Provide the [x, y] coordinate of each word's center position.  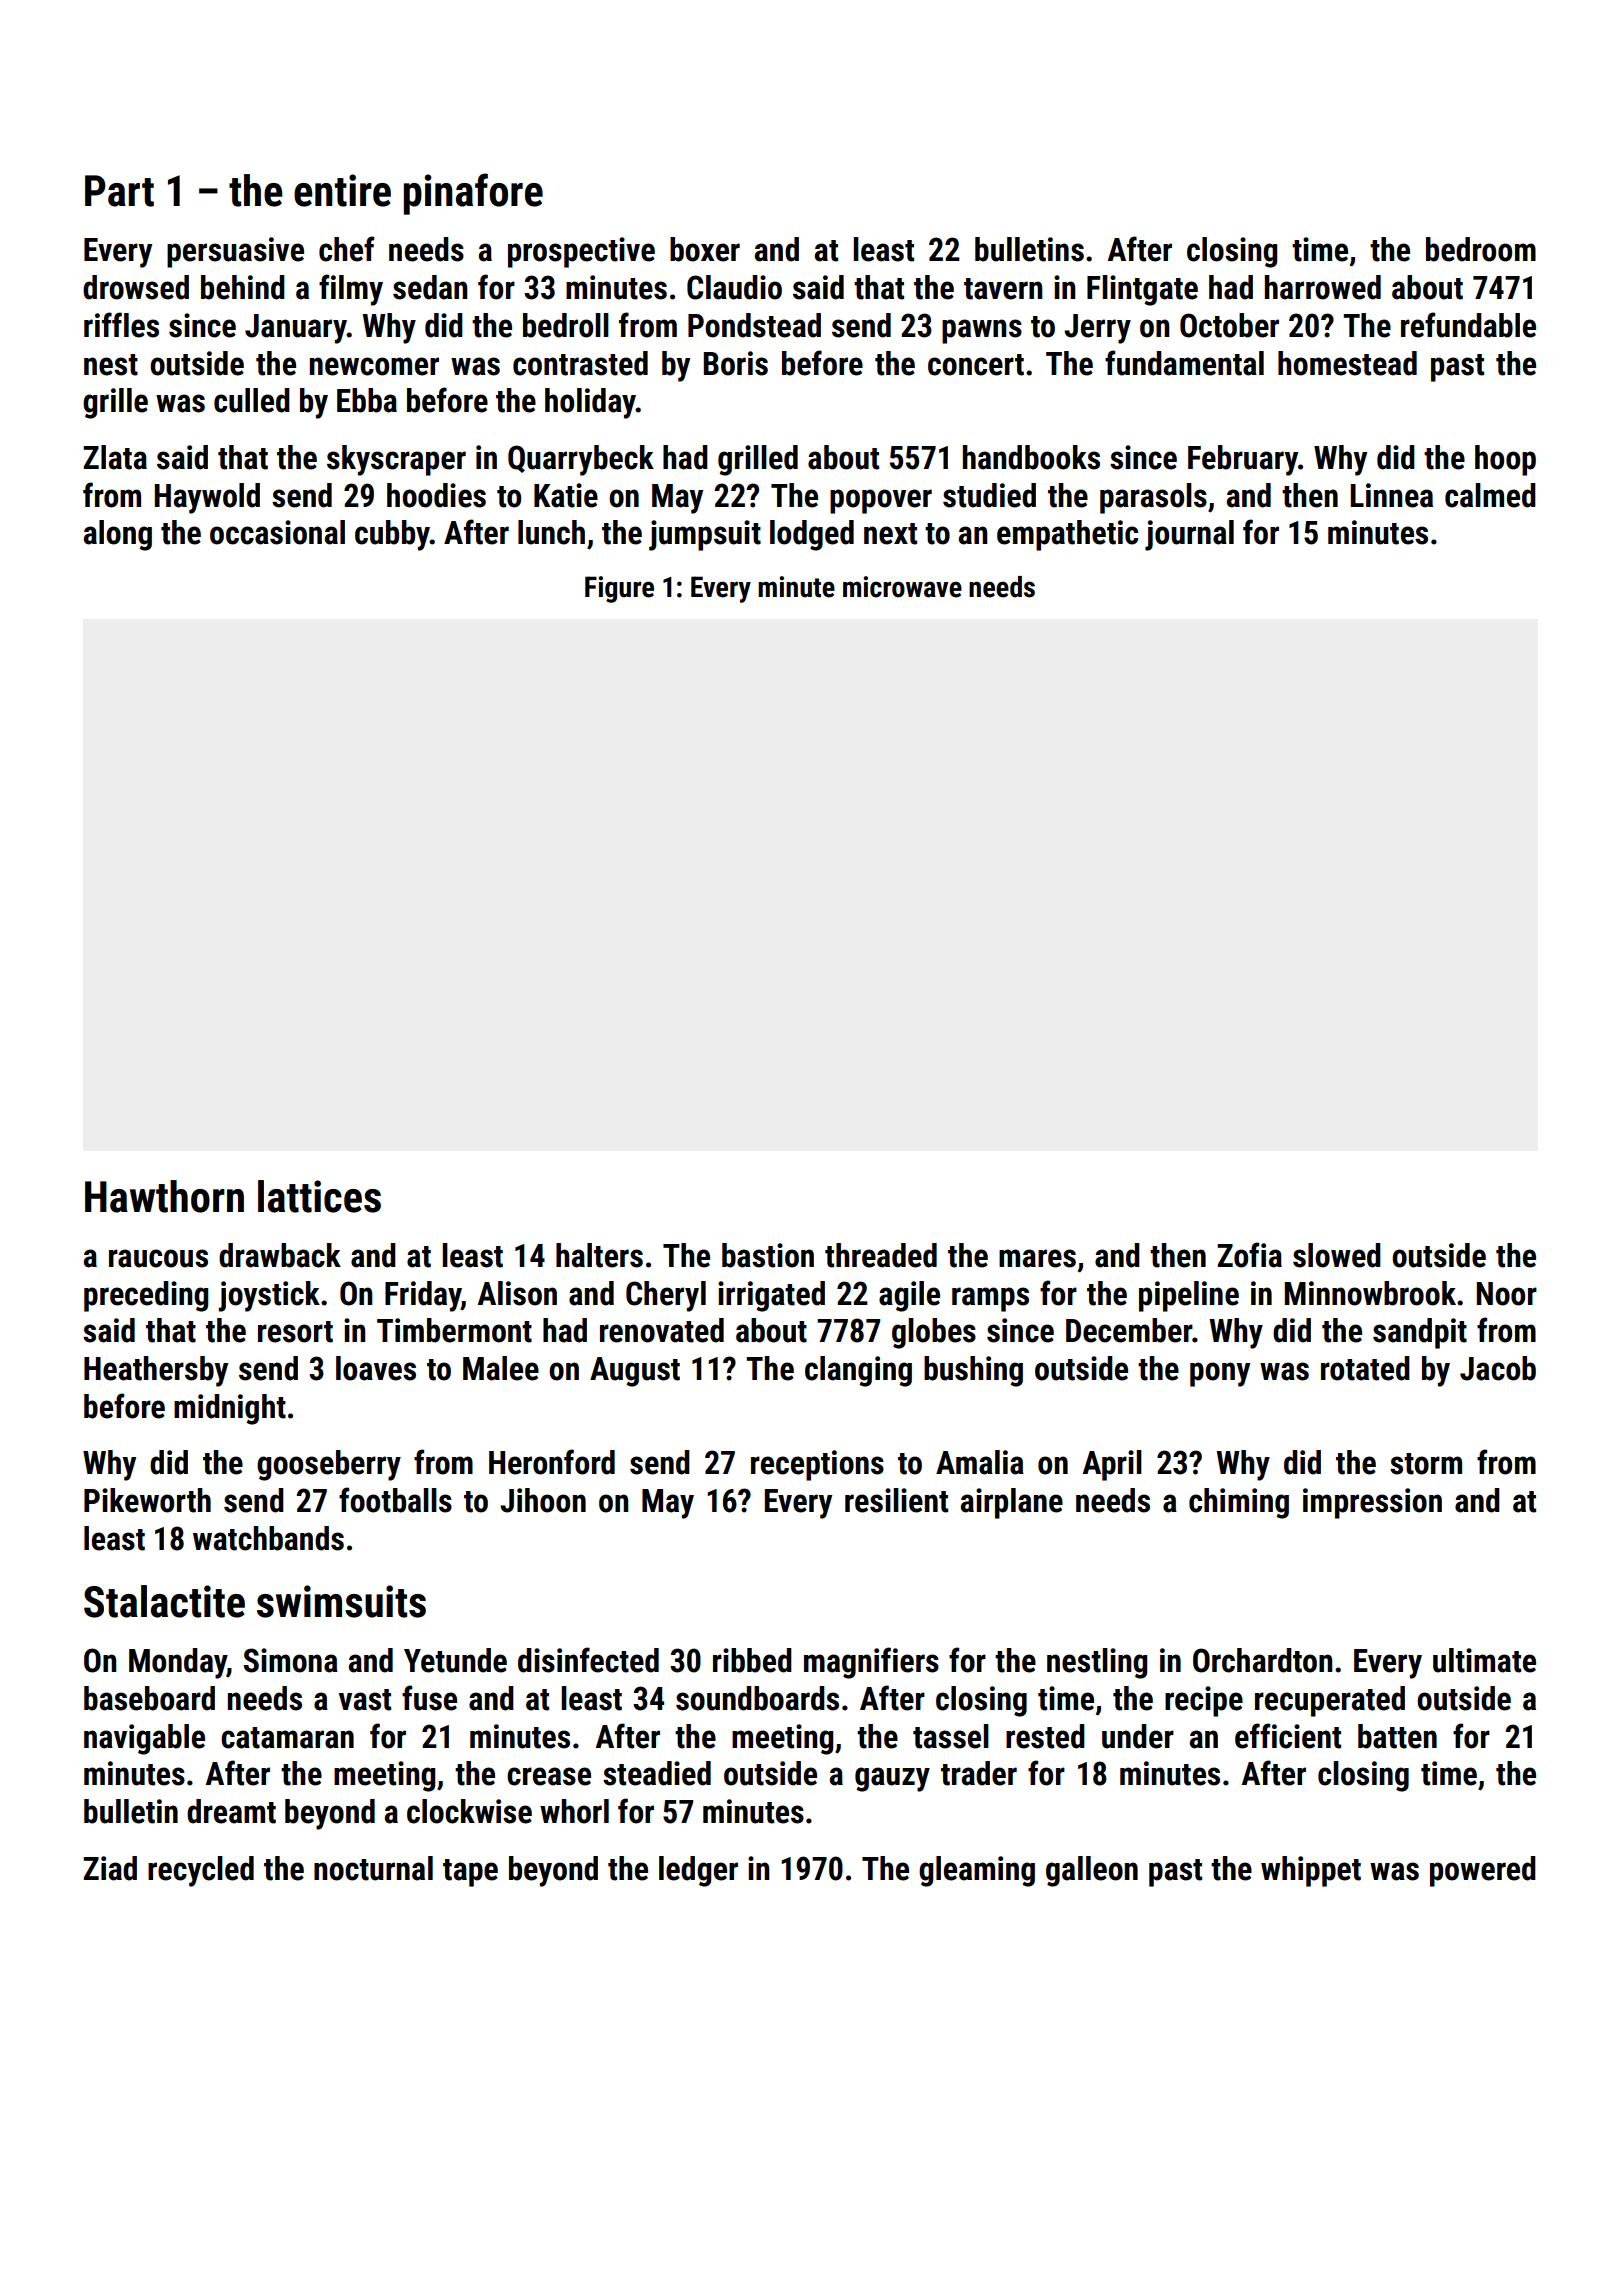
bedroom [1481, 249]
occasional [277, 532]
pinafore [473, 194]
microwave [902, 587]
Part [119, 191]
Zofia [1249, 1255]
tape [470, 1873]
